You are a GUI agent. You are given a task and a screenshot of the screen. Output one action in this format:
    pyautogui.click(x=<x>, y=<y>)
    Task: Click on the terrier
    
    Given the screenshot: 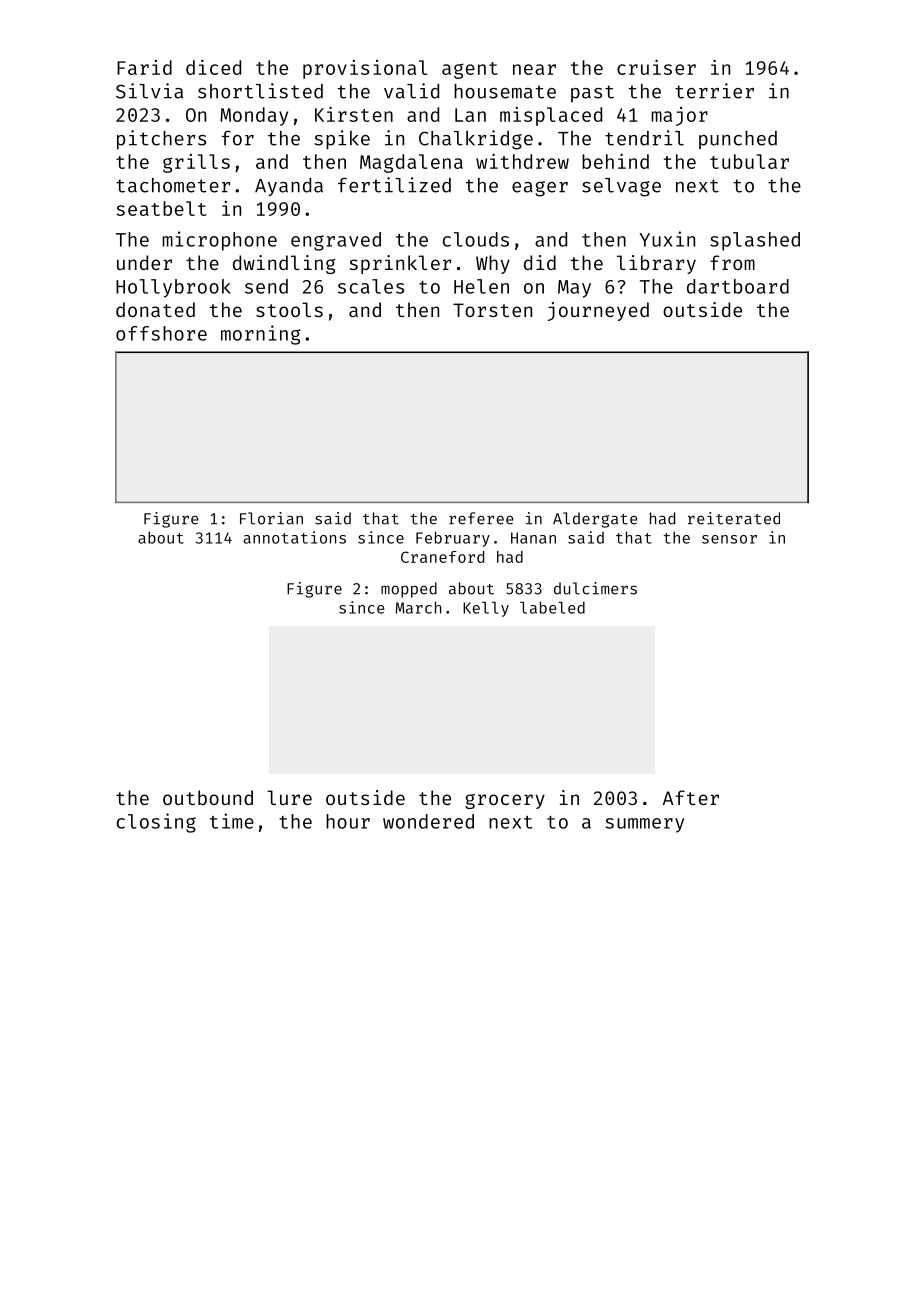 What is the action you would take?
    pyautogui.click(x=714, y=91)
